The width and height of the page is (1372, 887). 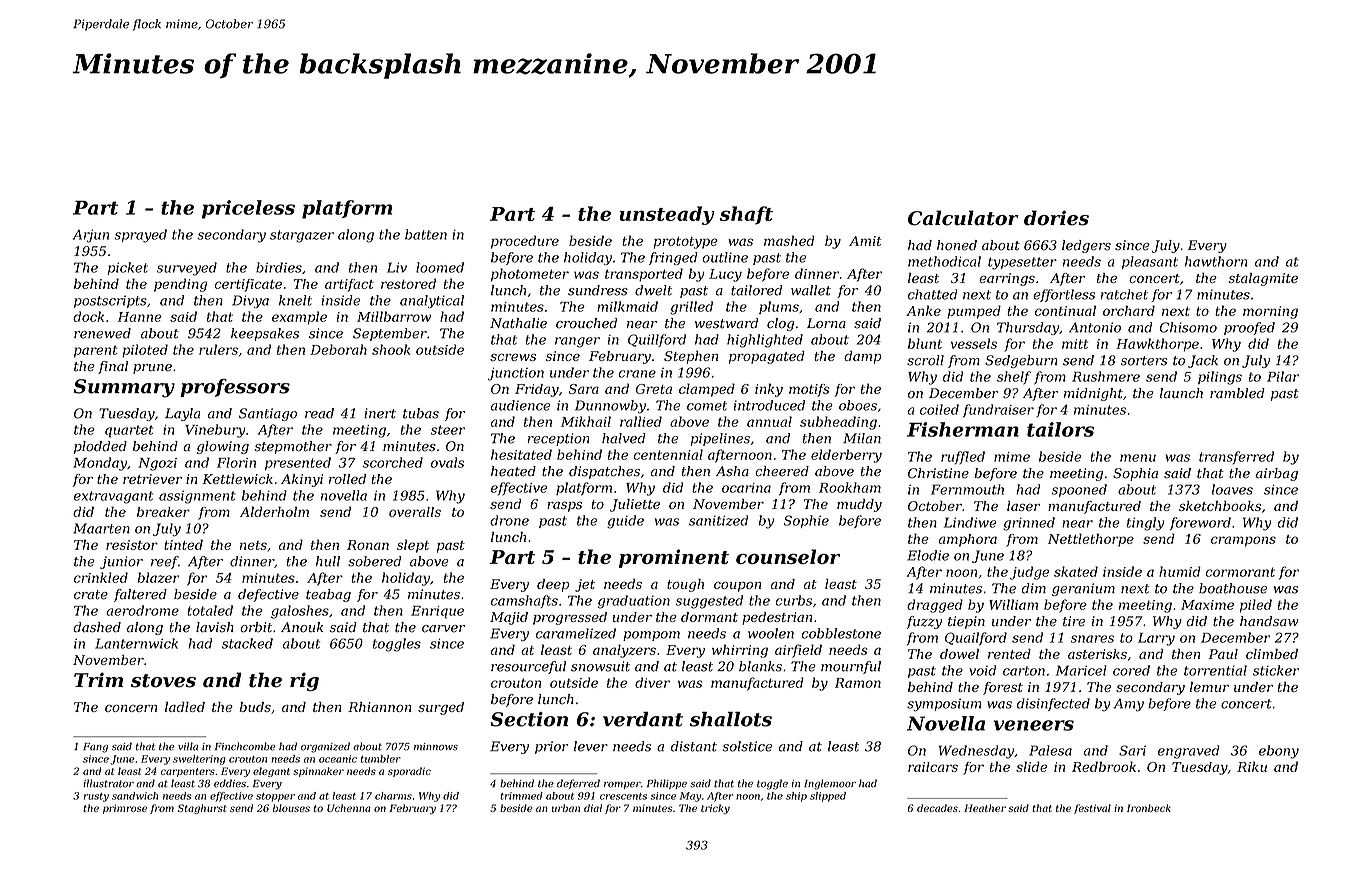 What do you see at coordinates (715, 809) in the page?
I see `tricky` at bounding box center [715, 809].
